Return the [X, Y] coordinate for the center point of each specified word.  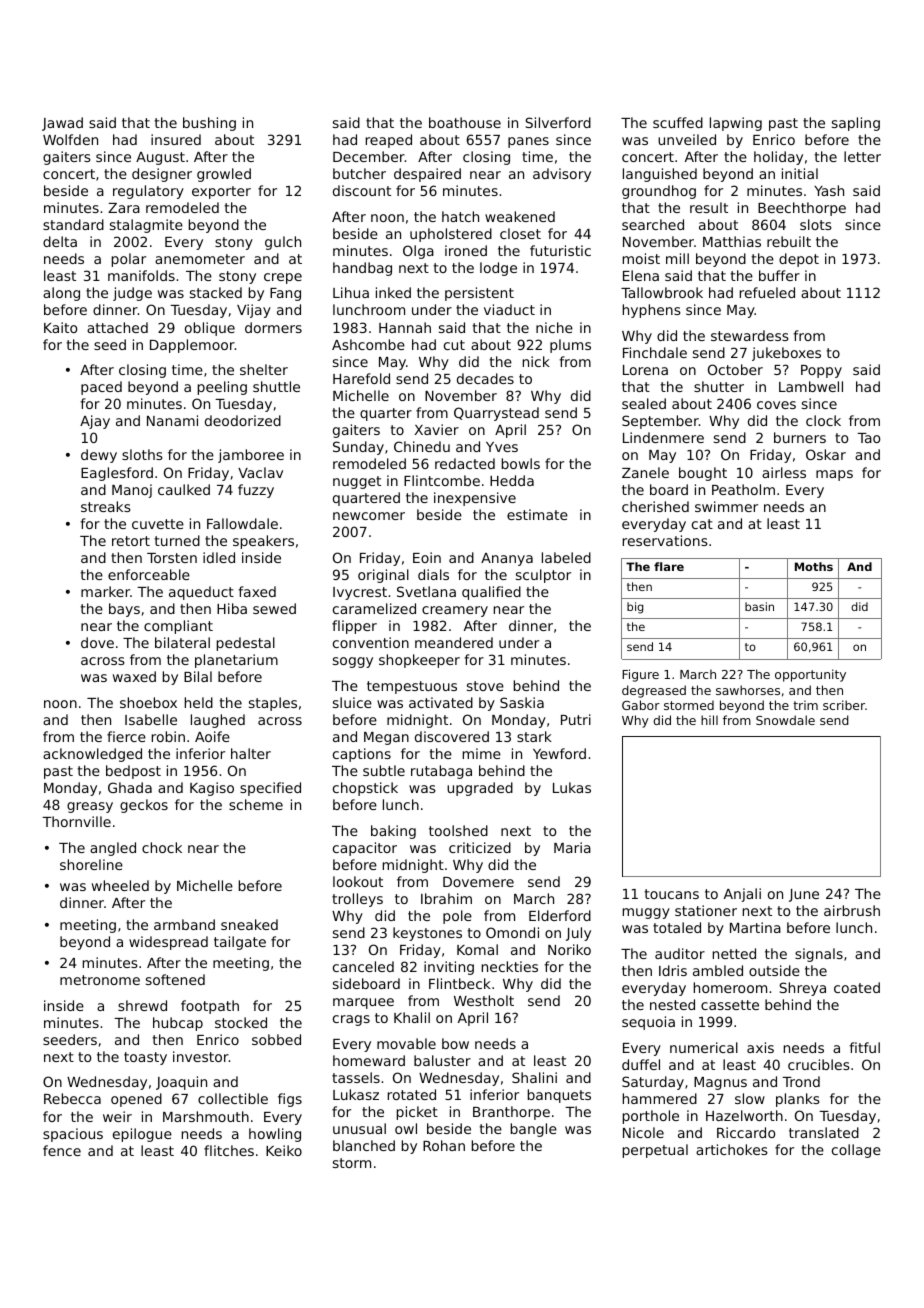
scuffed [678, 122]
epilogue [142, 1135]
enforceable [149, 574]
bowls [521, 463]
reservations [665, 540]
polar [129, 260]
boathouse [465, 122]
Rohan [444, 1145]
